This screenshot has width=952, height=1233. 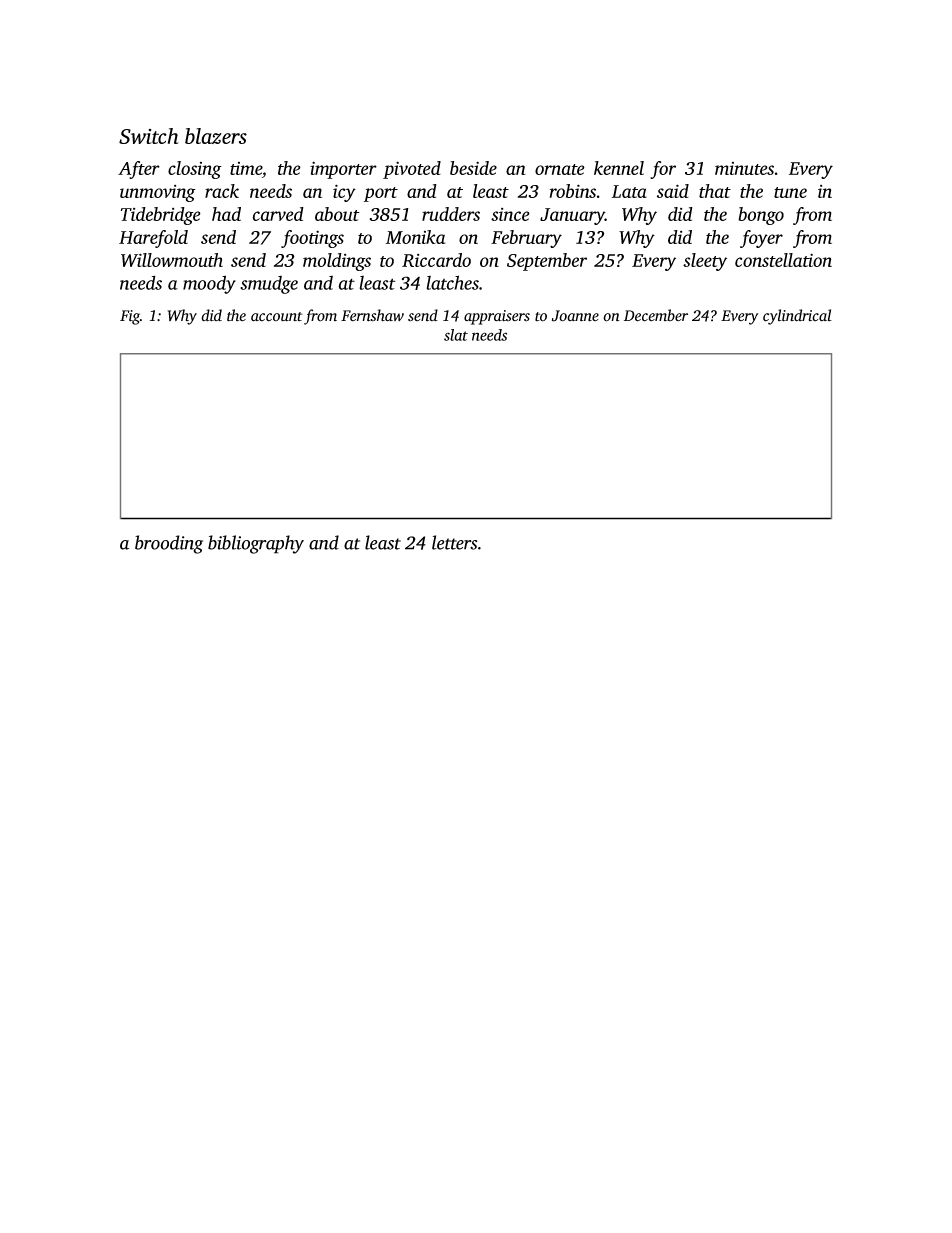 I want to click on account, so click(x=277, y=317).
